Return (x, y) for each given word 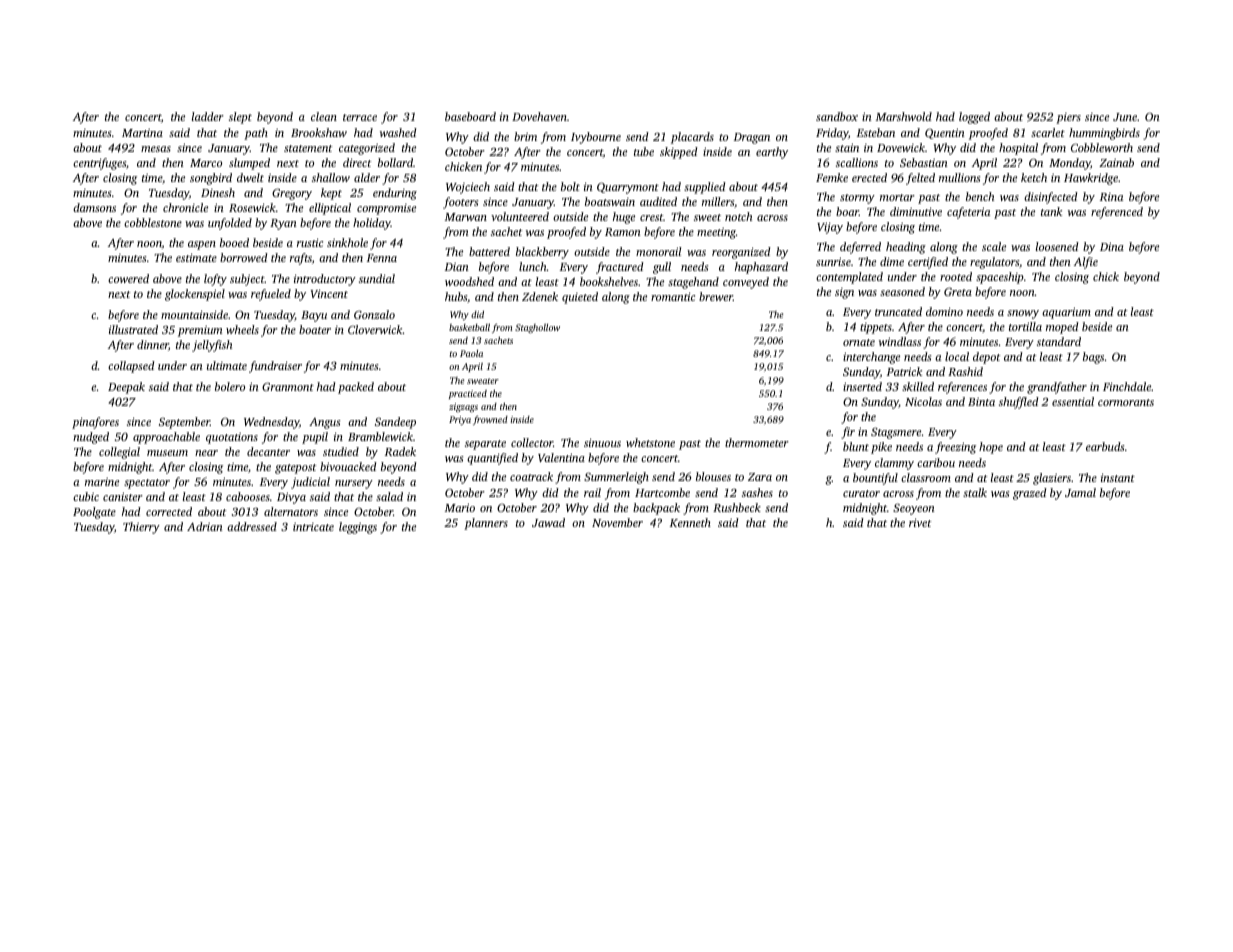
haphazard (761, 268)
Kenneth (690, 522)
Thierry (141, 528)
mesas (156, 149)
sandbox (837, 116)
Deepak (126, 388)
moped (1062, 328)
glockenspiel (195, 295)
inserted (862, 386)
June (1125, 117)
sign (844, 293)
